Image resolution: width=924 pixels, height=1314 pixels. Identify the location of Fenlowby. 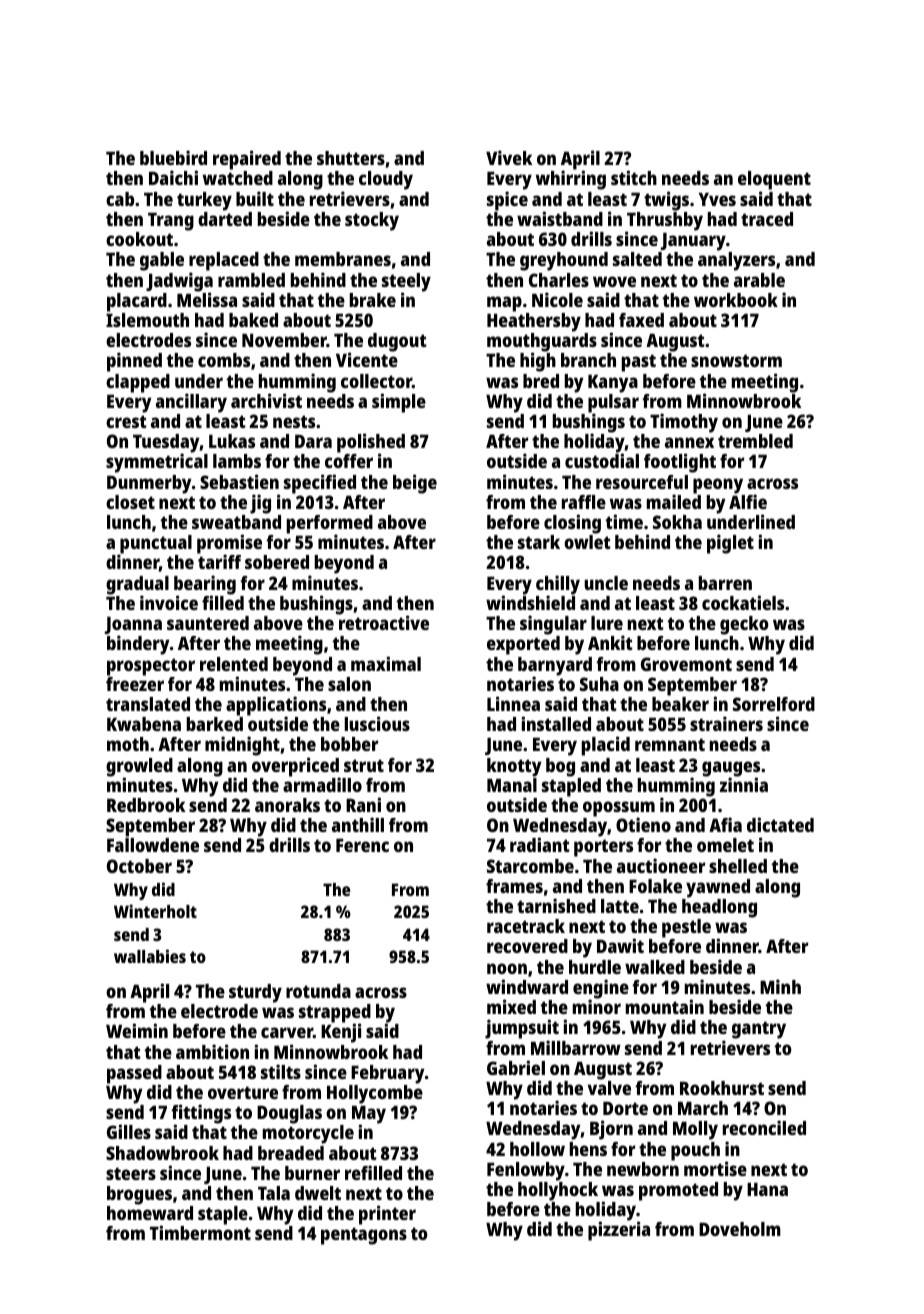
(526, 1171).
